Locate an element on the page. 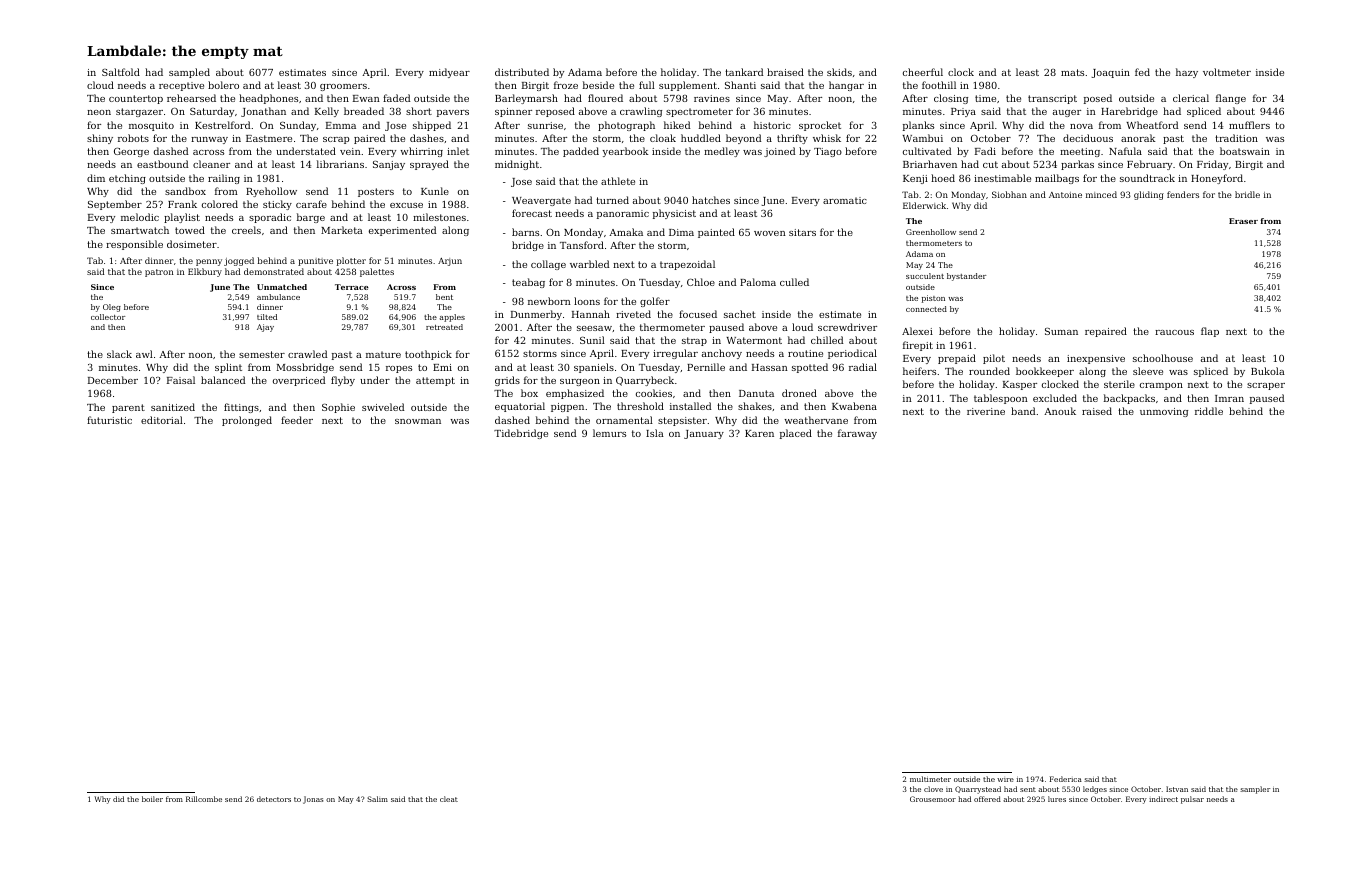 The image size is (1372, 887). tankard is located at coordinates (744, 72).
